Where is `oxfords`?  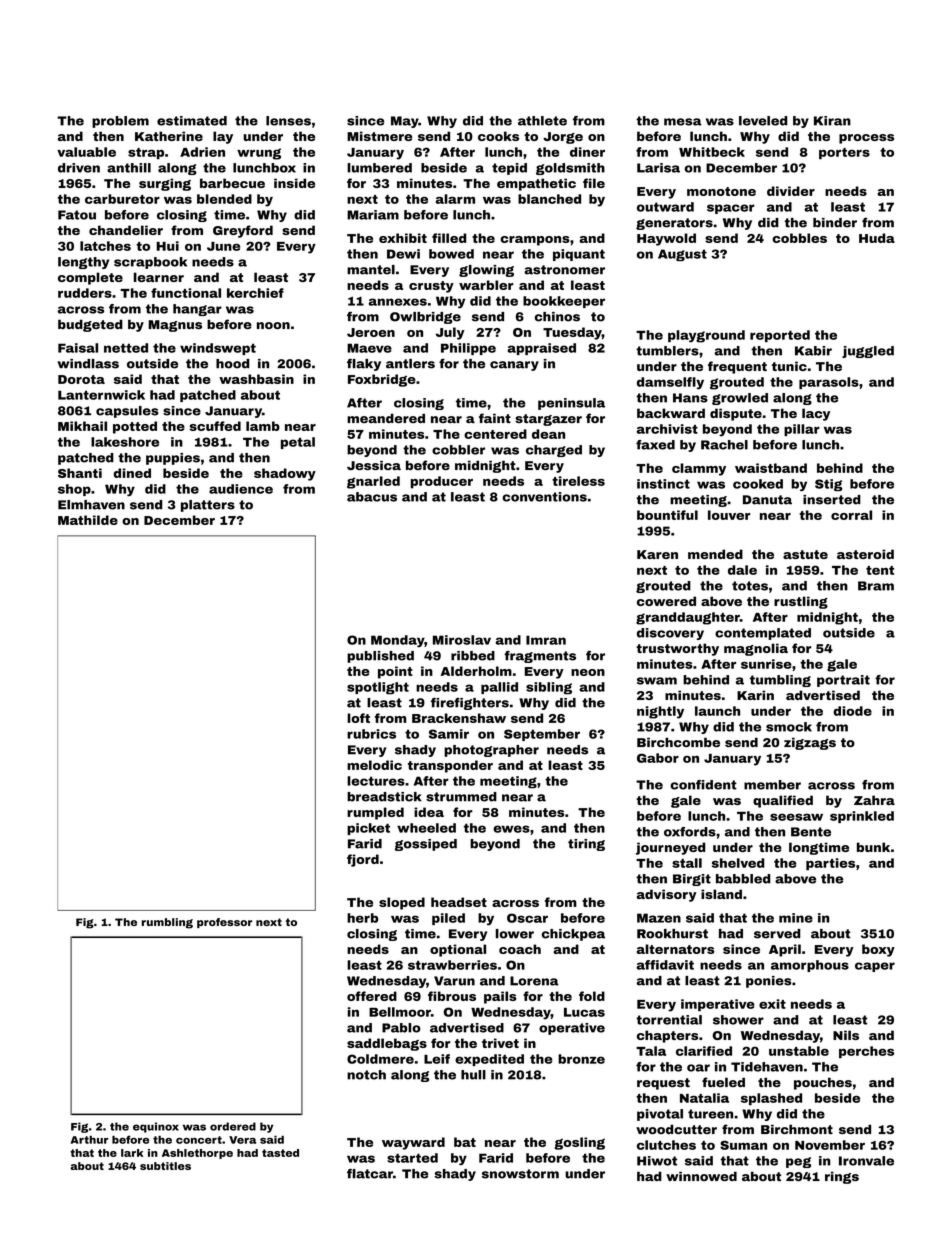
oxfords is located at coordinates (690, 832).
